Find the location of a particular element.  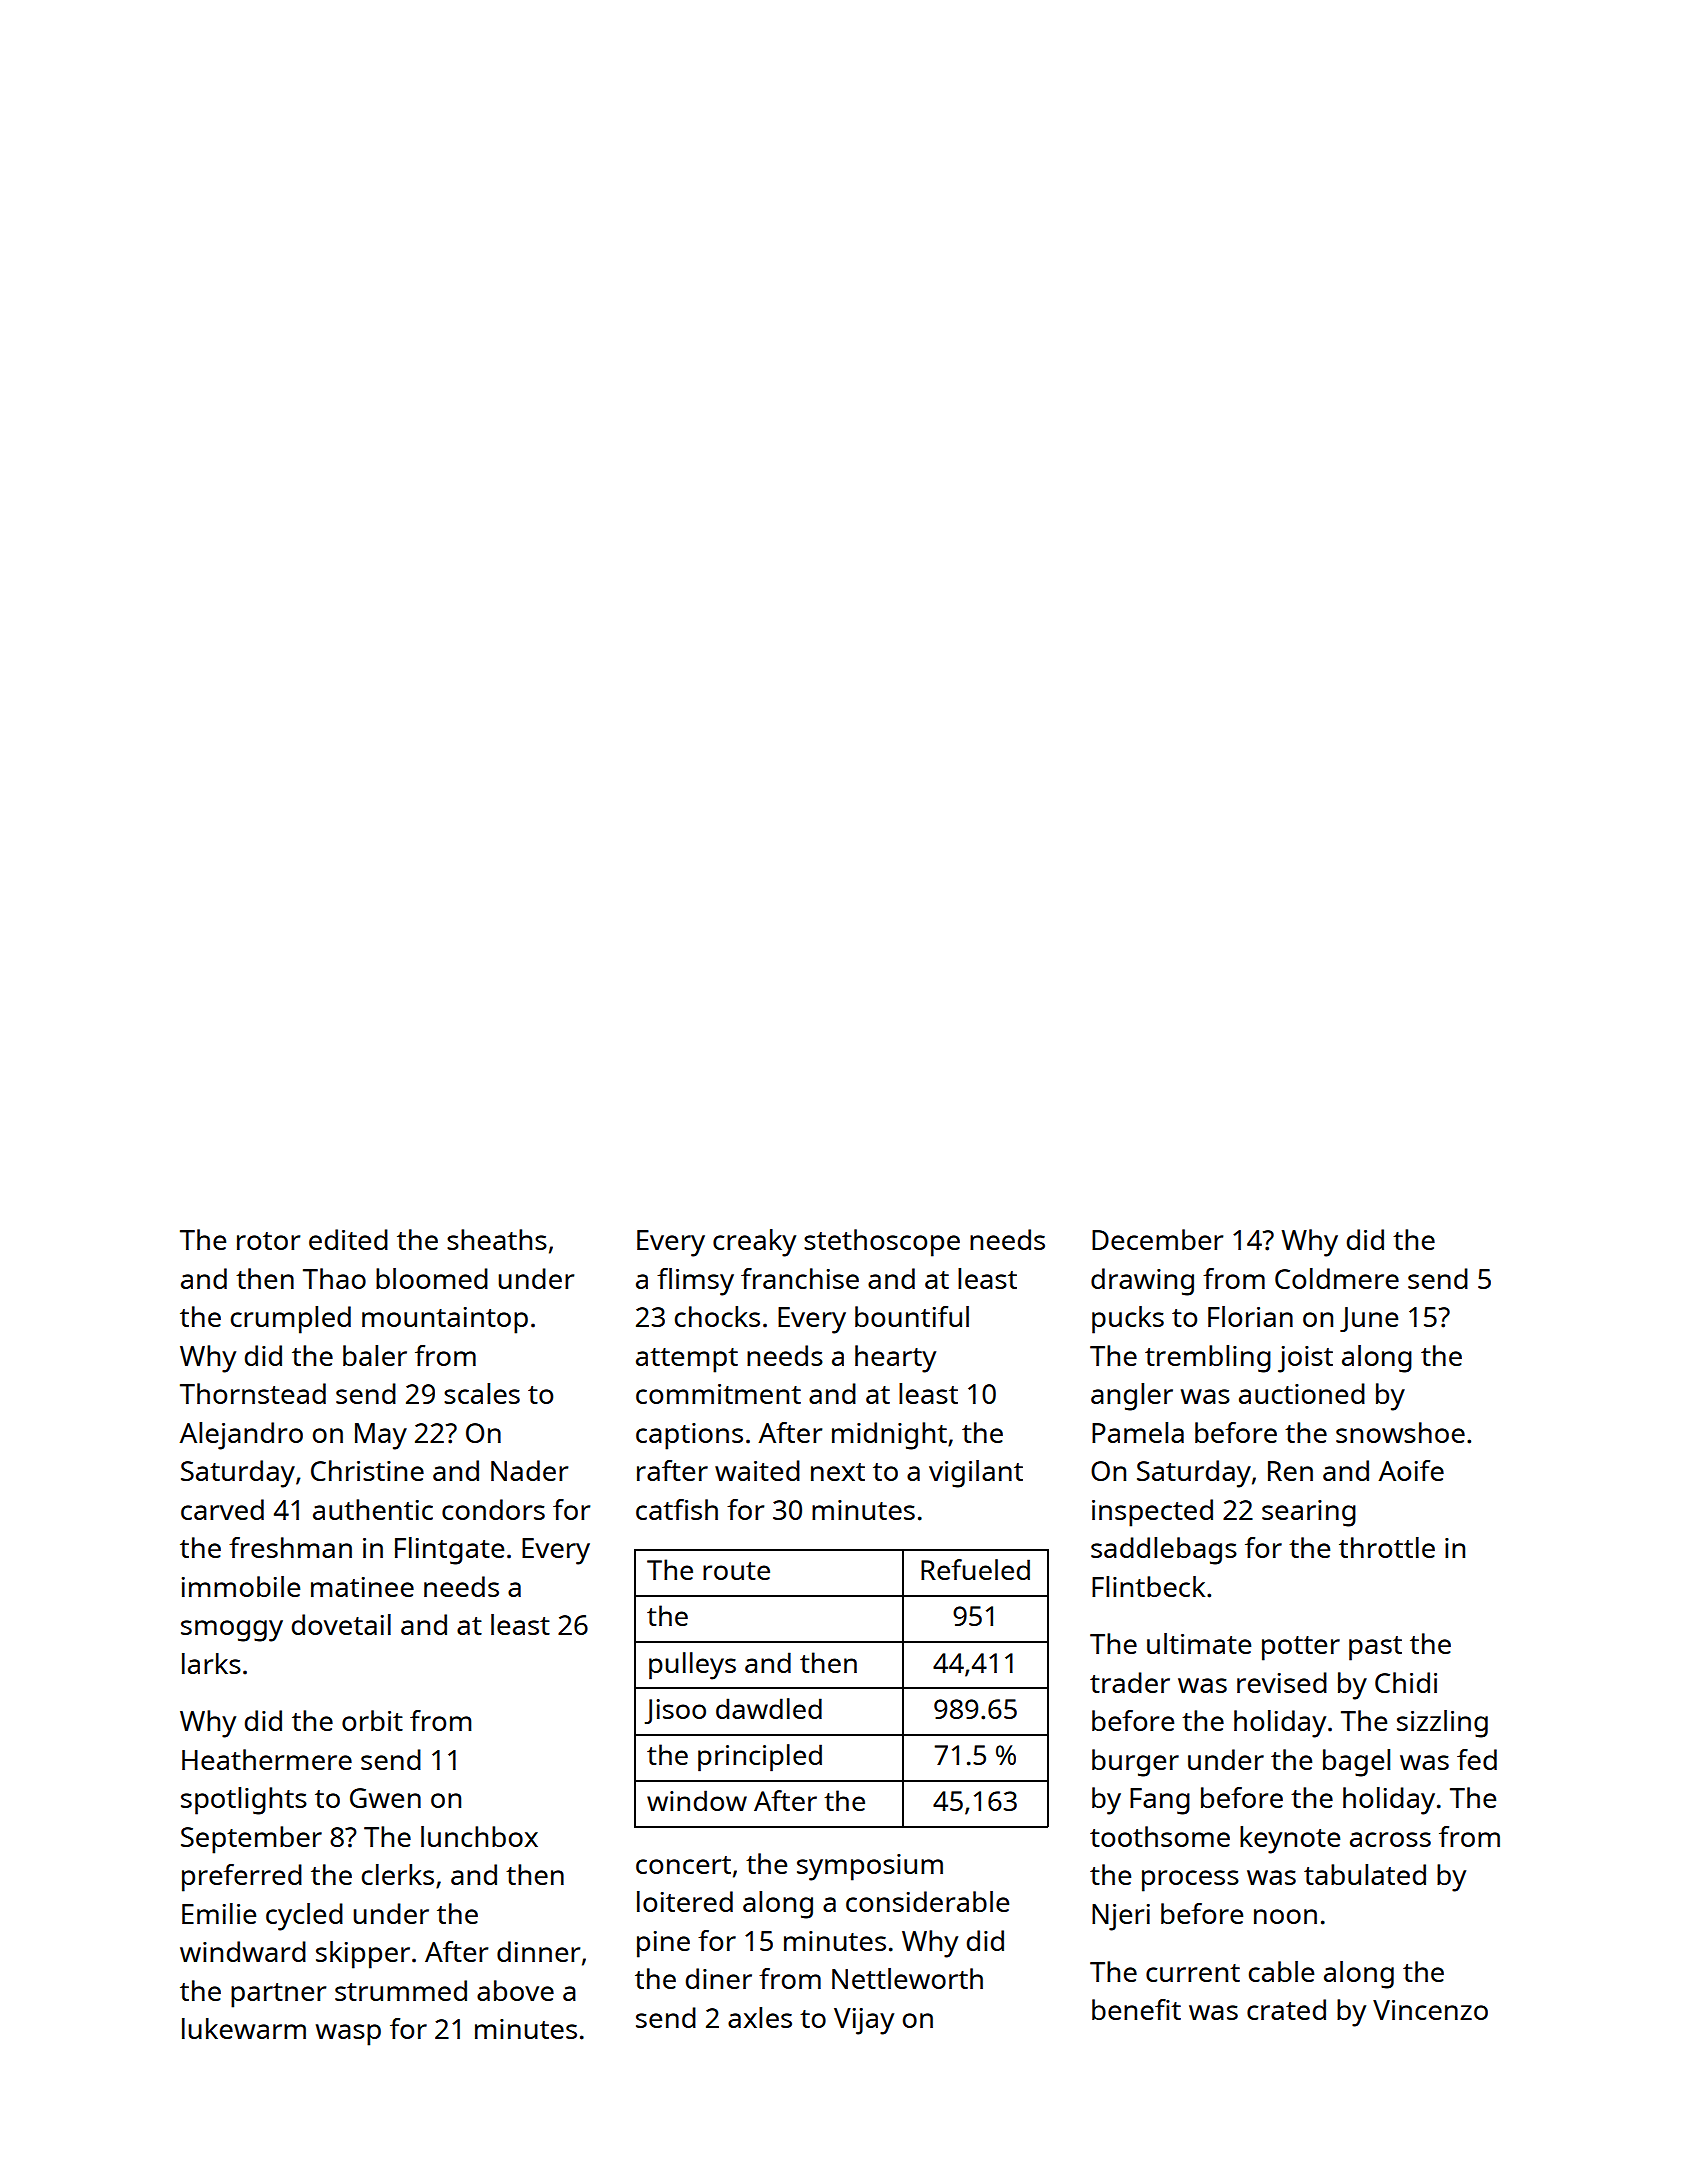

rotor is located at coordinates (268, 1241).
